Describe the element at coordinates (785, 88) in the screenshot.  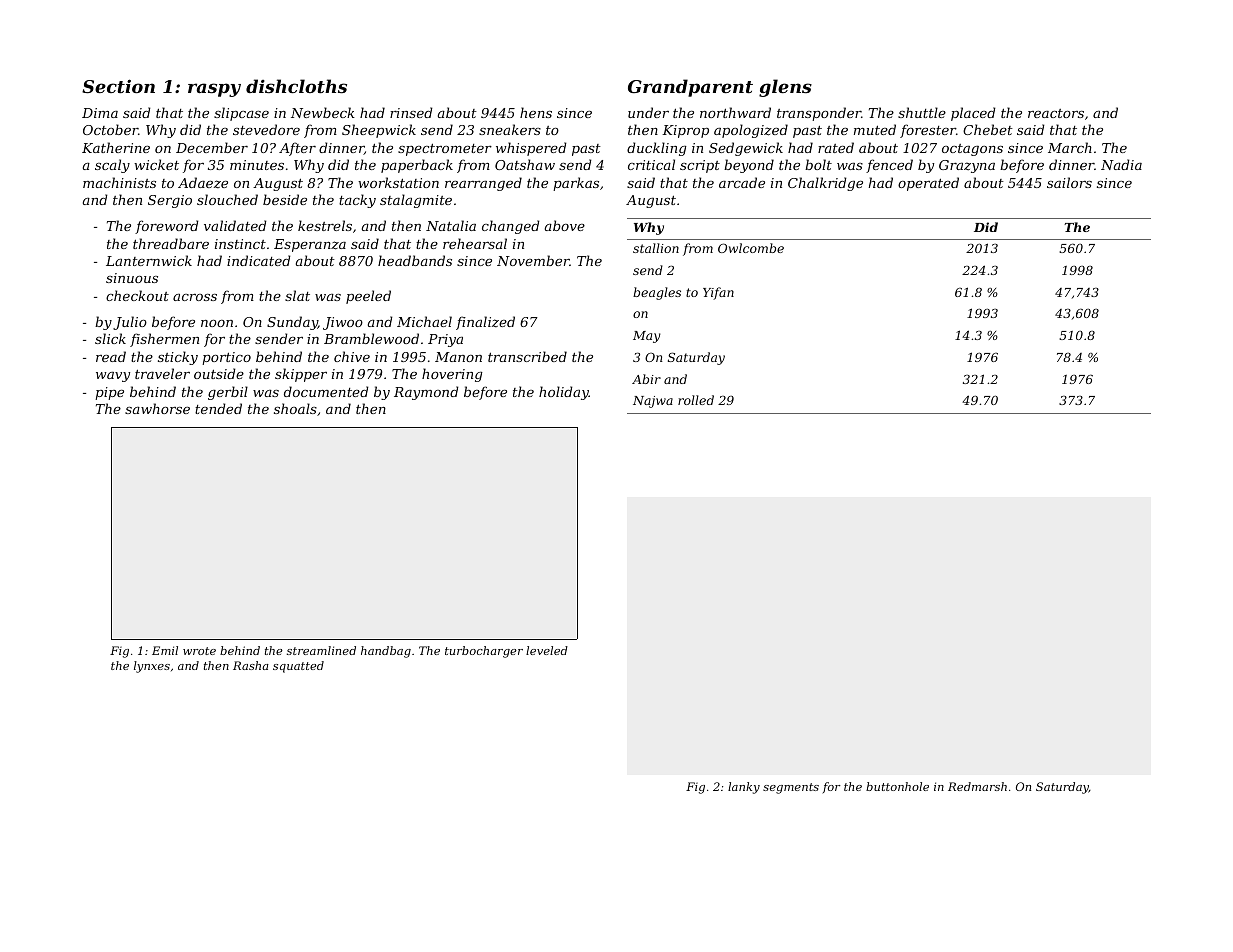
I see `glens` at that location.
